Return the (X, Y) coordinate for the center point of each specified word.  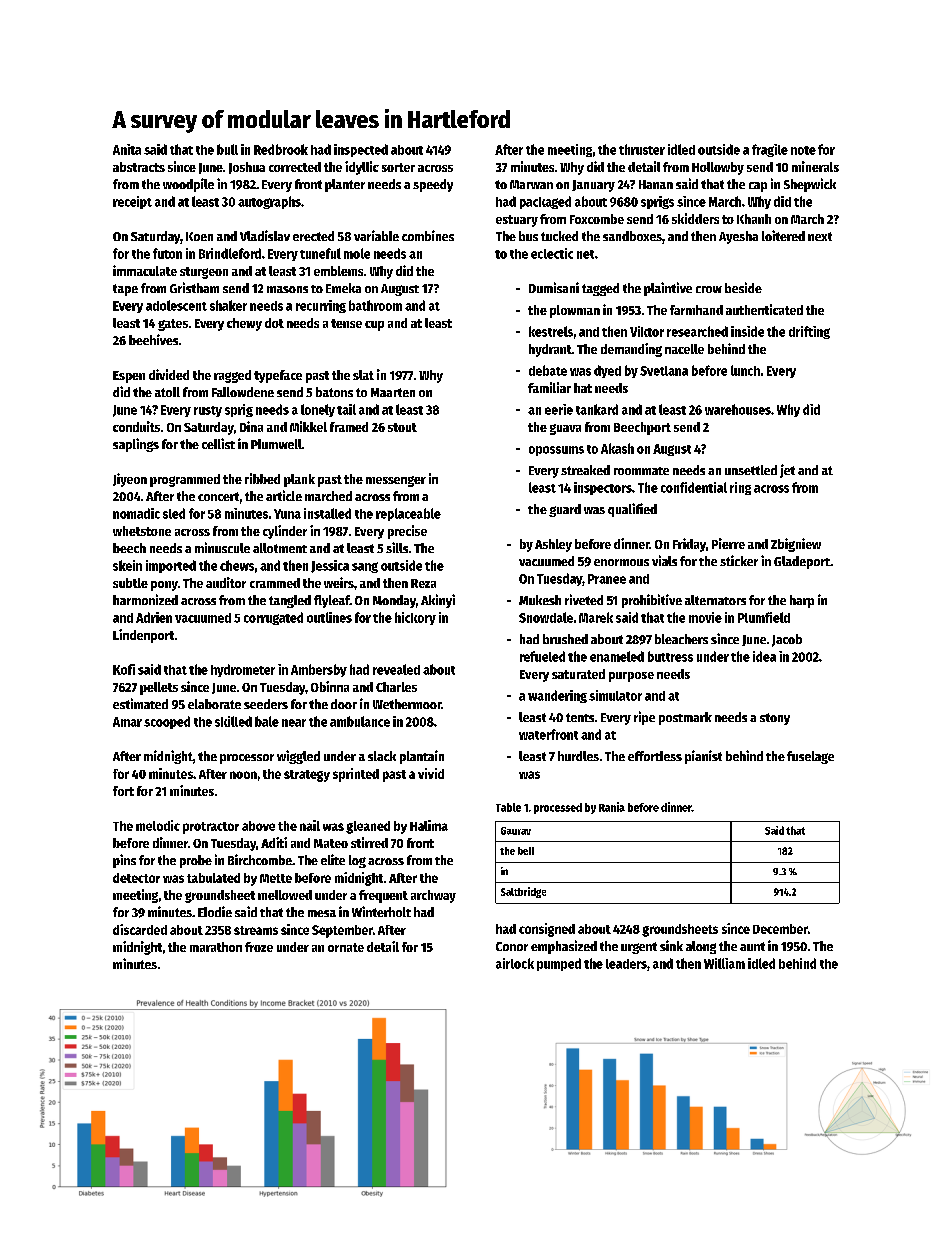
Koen (199, 236)
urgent (639, 948)
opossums (556, 451)
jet (787, 471)
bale (267, 721)
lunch (745, 370)
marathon (216, 947)
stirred (369, 842)
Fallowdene (243, 392)
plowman (575, 311)
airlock (515, 963)
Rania (612, 807)
